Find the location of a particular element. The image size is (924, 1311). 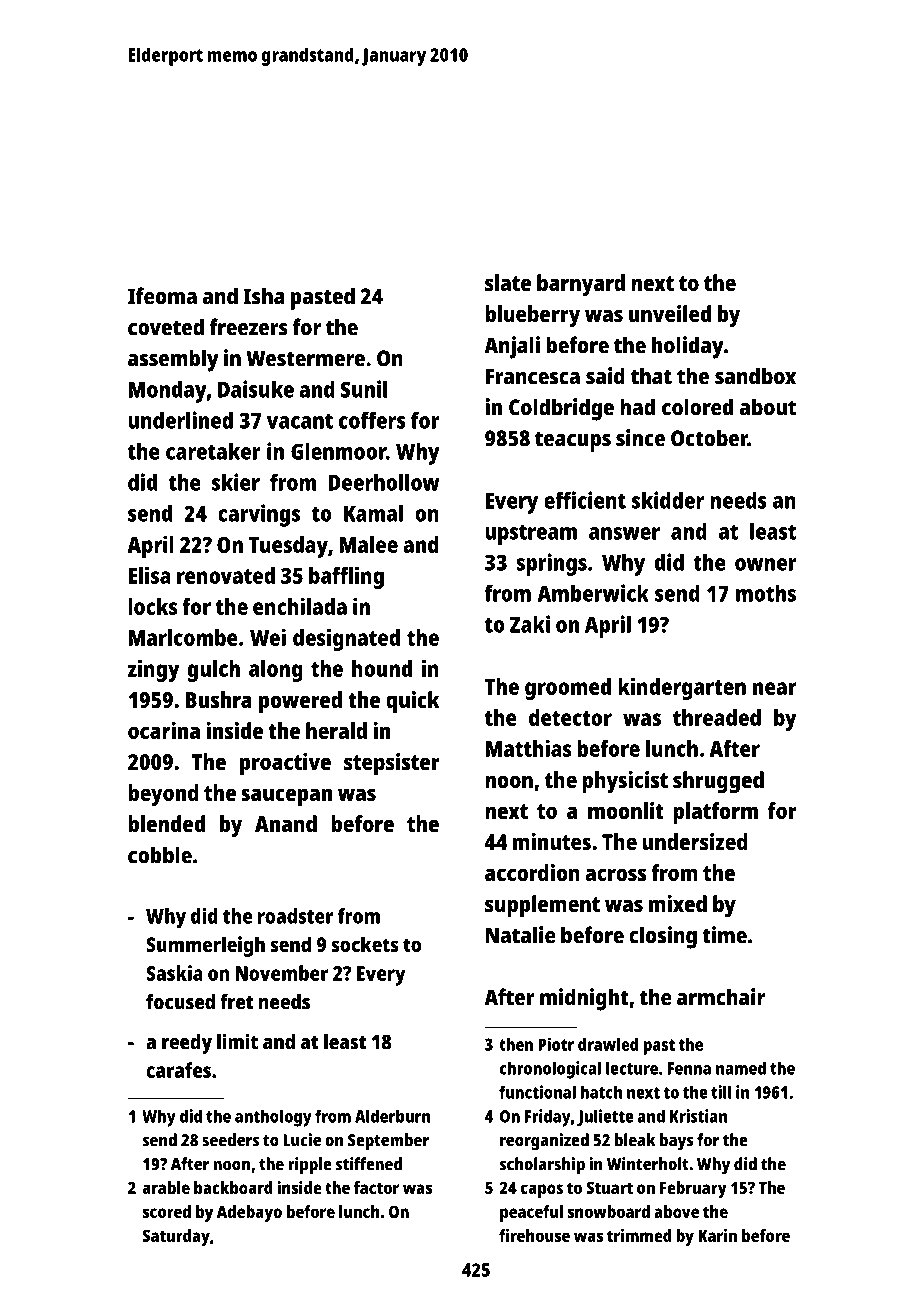

arable is located at coordinates (166, 1187).
